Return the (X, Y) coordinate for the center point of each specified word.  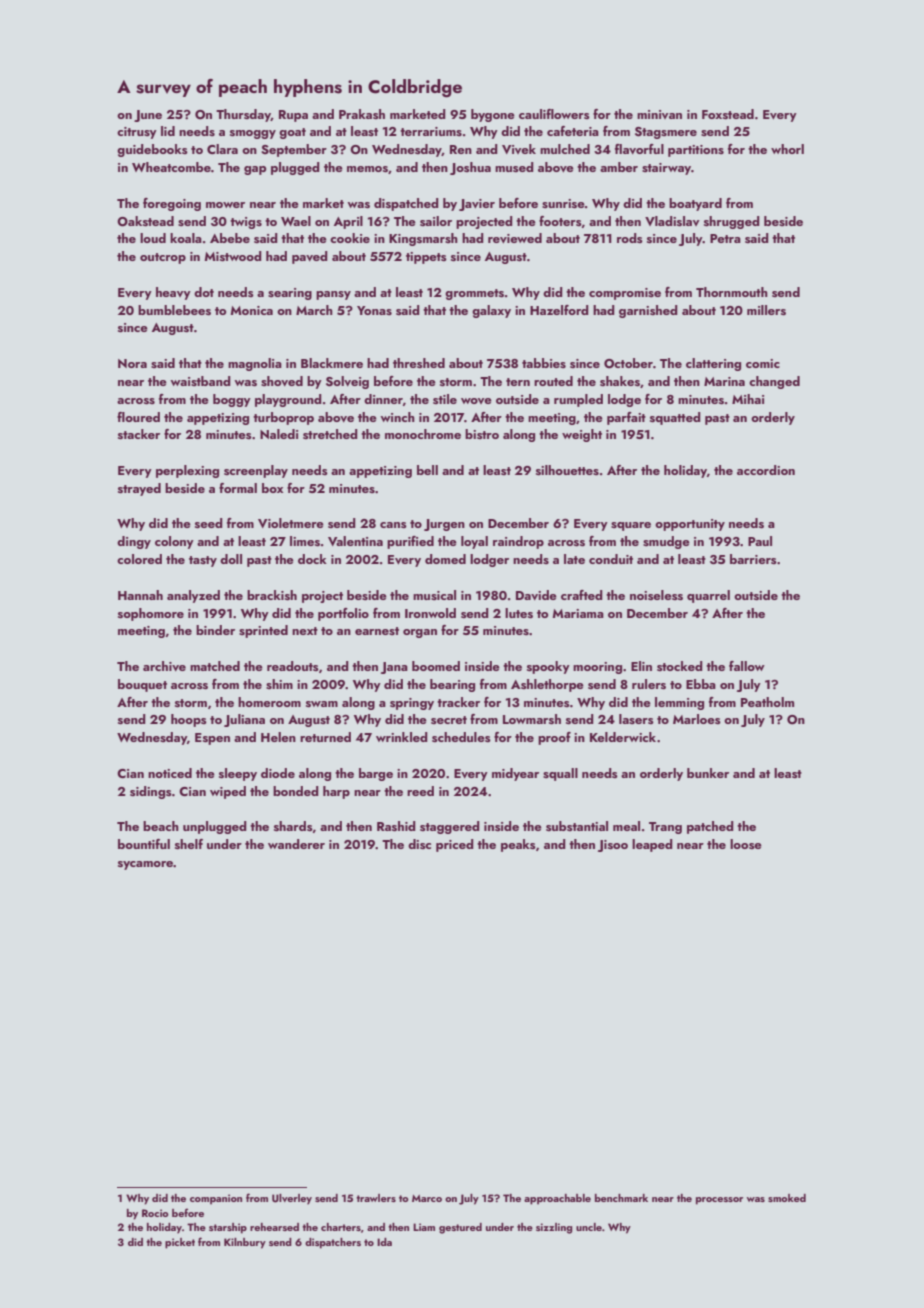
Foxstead (728, 114)
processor (719, 1201)
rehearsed (274, 1227)
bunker (708, 773)
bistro (482, 434)
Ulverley (292, 1199)
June (148, 116)
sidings (151, 792)
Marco (427, 1198)
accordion (766, 470)
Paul (760, 541)
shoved (282, 381)
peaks (518, 845)
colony (174, 542)
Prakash (362, 114)
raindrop (518, 542)
